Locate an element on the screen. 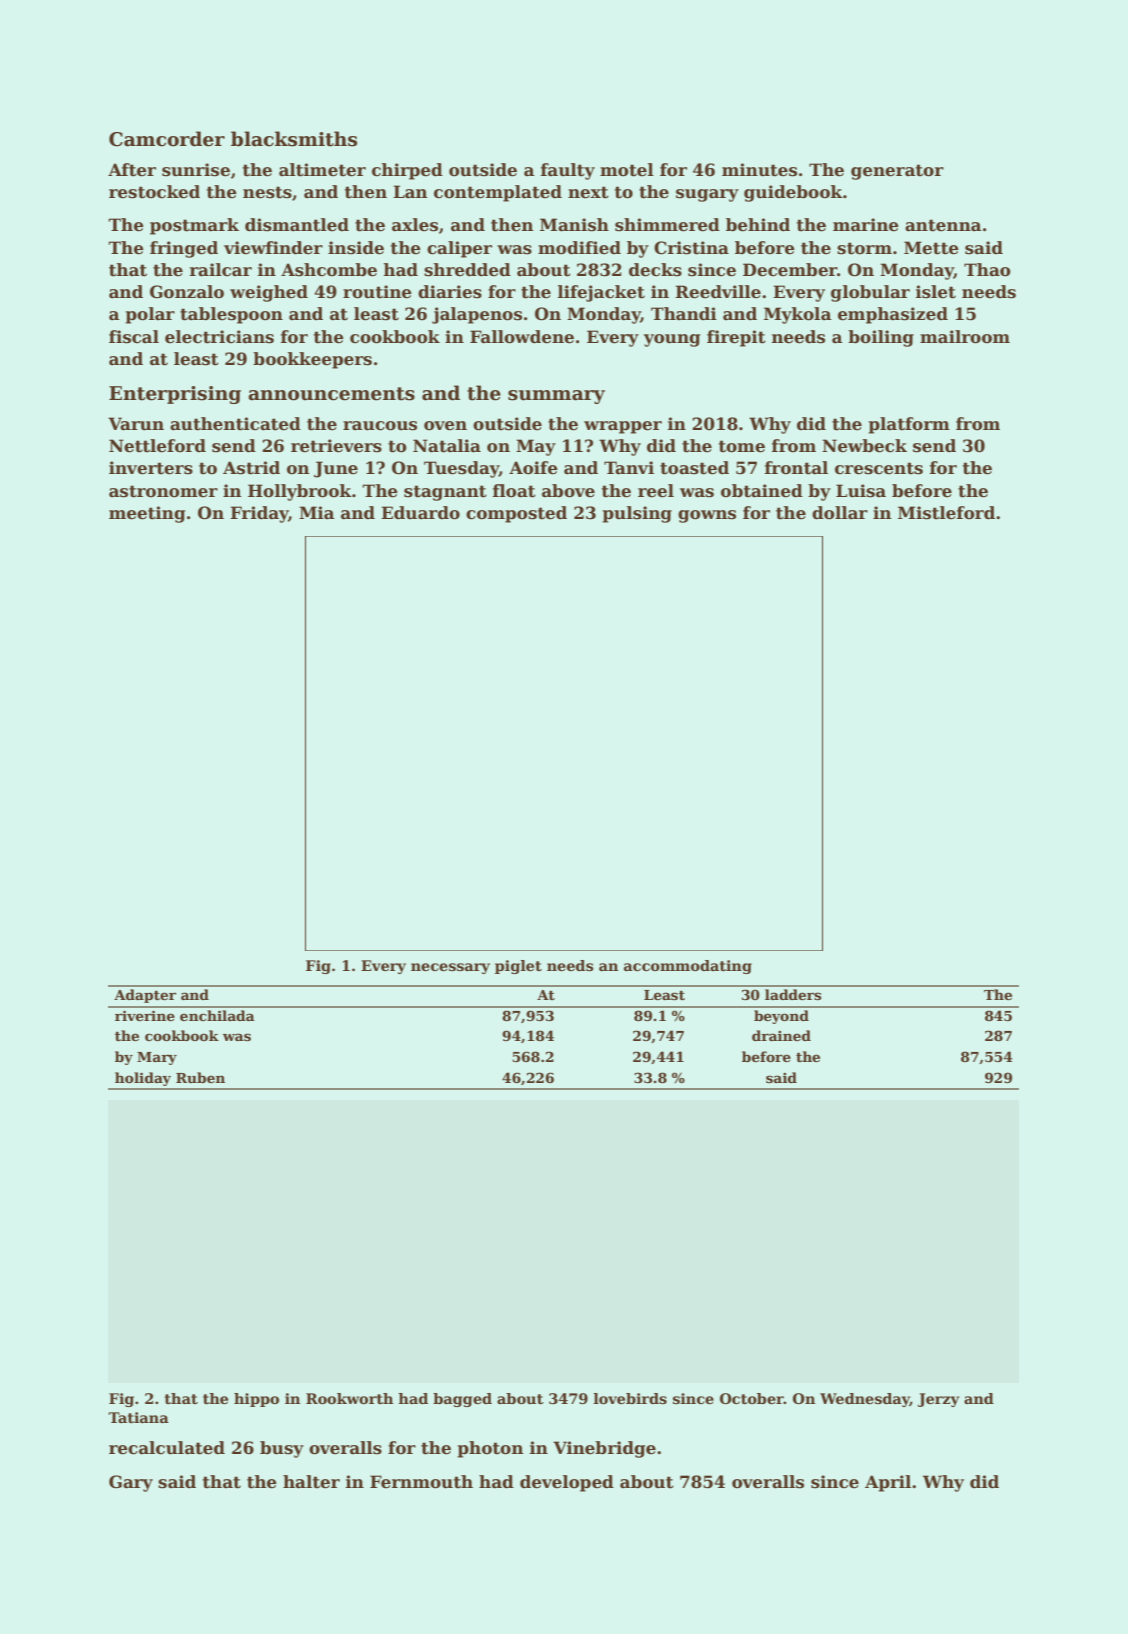 Image resolution: width=1128 pixels, height=1634 pixels. necessary is located at coordinates (450, 968).
